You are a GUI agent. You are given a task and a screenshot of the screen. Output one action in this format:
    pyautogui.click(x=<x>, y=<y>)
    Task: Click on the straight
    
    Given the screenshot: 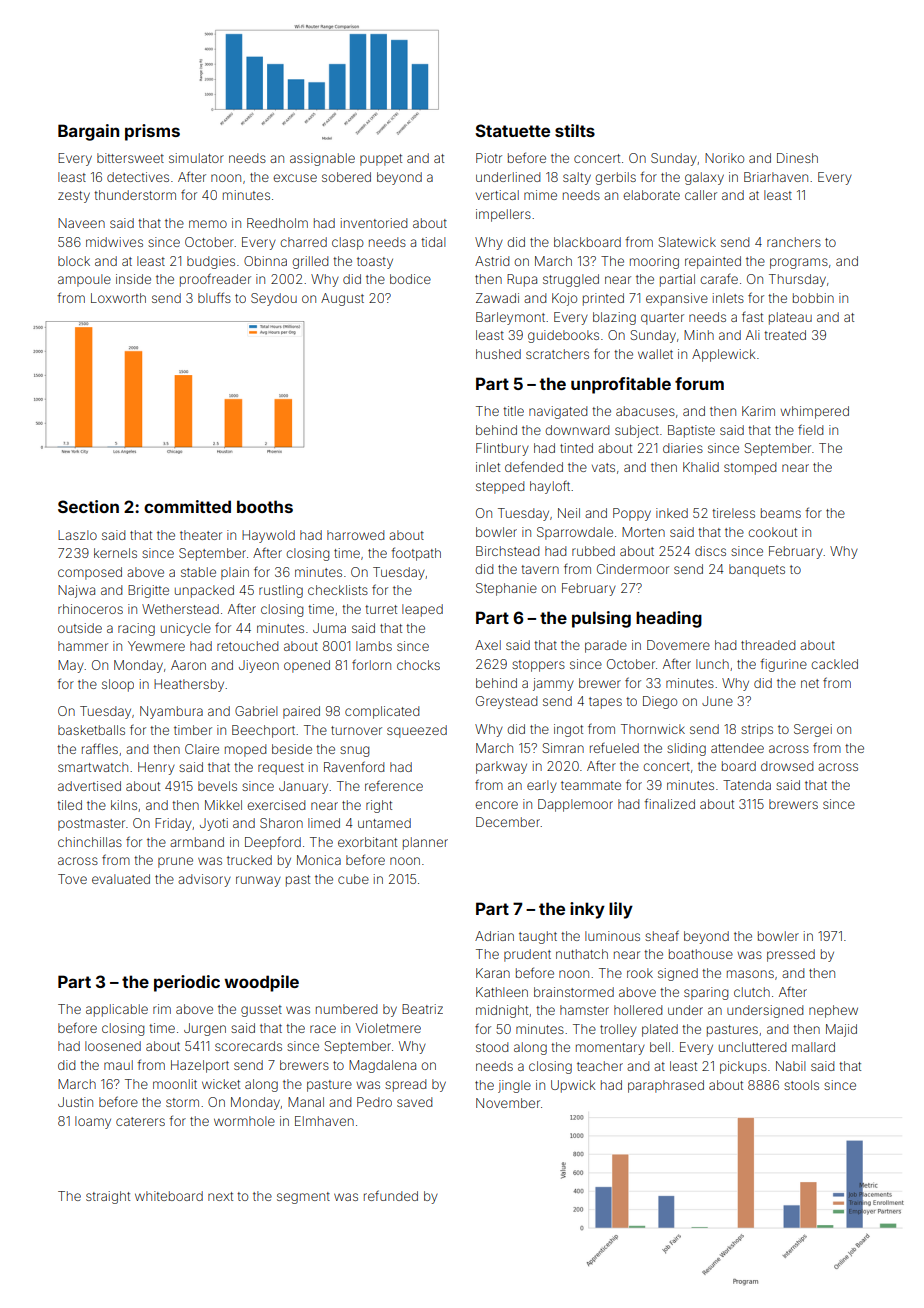 What is the action you would take?
    pyautogui.click(x=108, y=1197)
